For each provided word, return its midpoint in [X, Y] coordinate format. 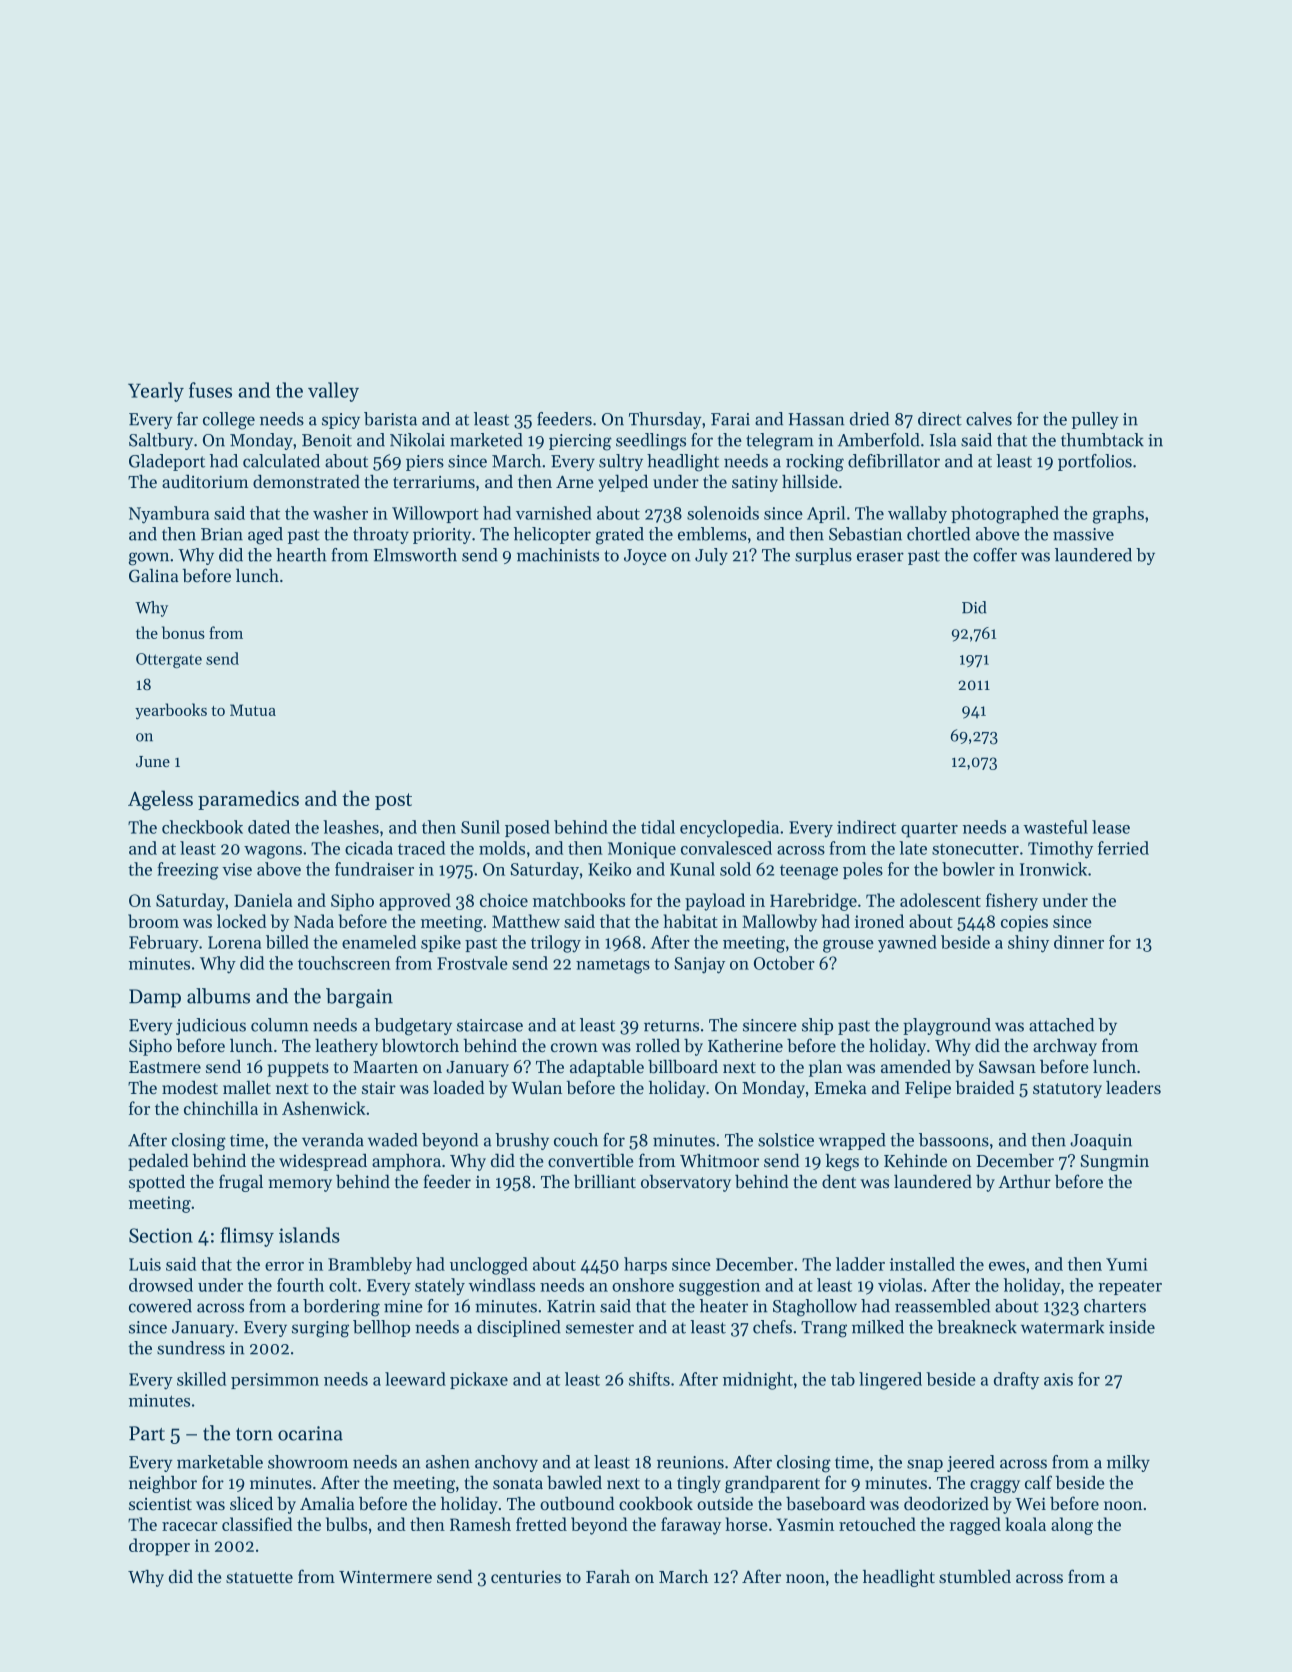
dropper [159, 1547]
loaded [459, 1087]
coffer [995, 555]
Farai [730, 419]
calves [989, 419]
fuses [210, 390]
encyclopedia [729, 829]
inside [1132, 1327]
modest [190, 1087]
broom [153, 921]
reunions [690, 1462]
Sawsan [1007, 1066]
